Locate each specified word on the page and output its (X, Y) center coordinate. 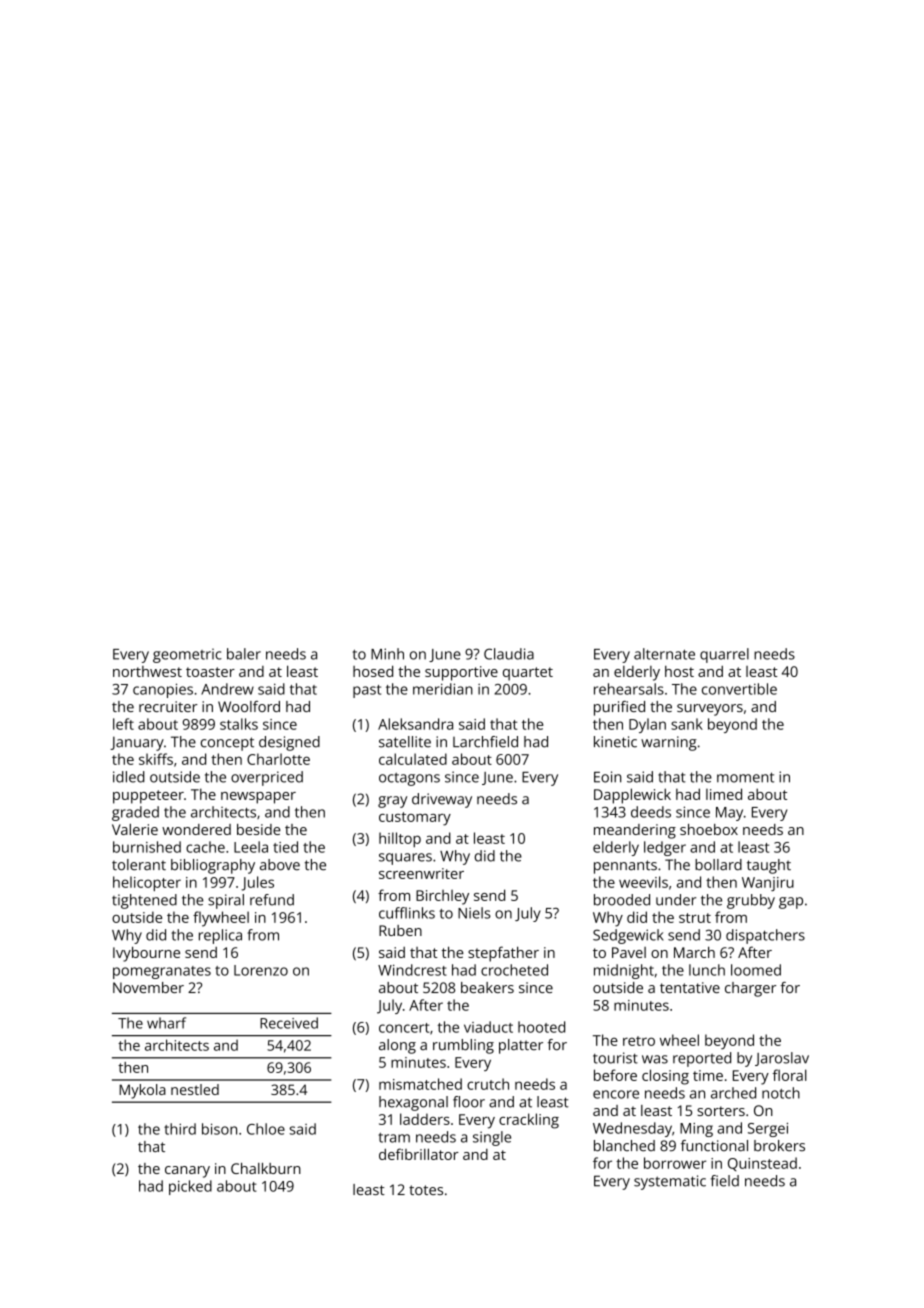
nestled (195, 1089)
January (137, 743)
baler (244, 654)
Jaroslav (782, 1059)
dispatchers (765, 936)
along (397, 1046)
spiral (226, 901)
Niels (474, 913)
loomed (756, 970)
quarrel (724, 655)
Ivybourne (146, 954)
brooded (622, 900)
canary (187, 1172)
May (729, 814)
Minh (387, 654)
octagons (409, 779)
